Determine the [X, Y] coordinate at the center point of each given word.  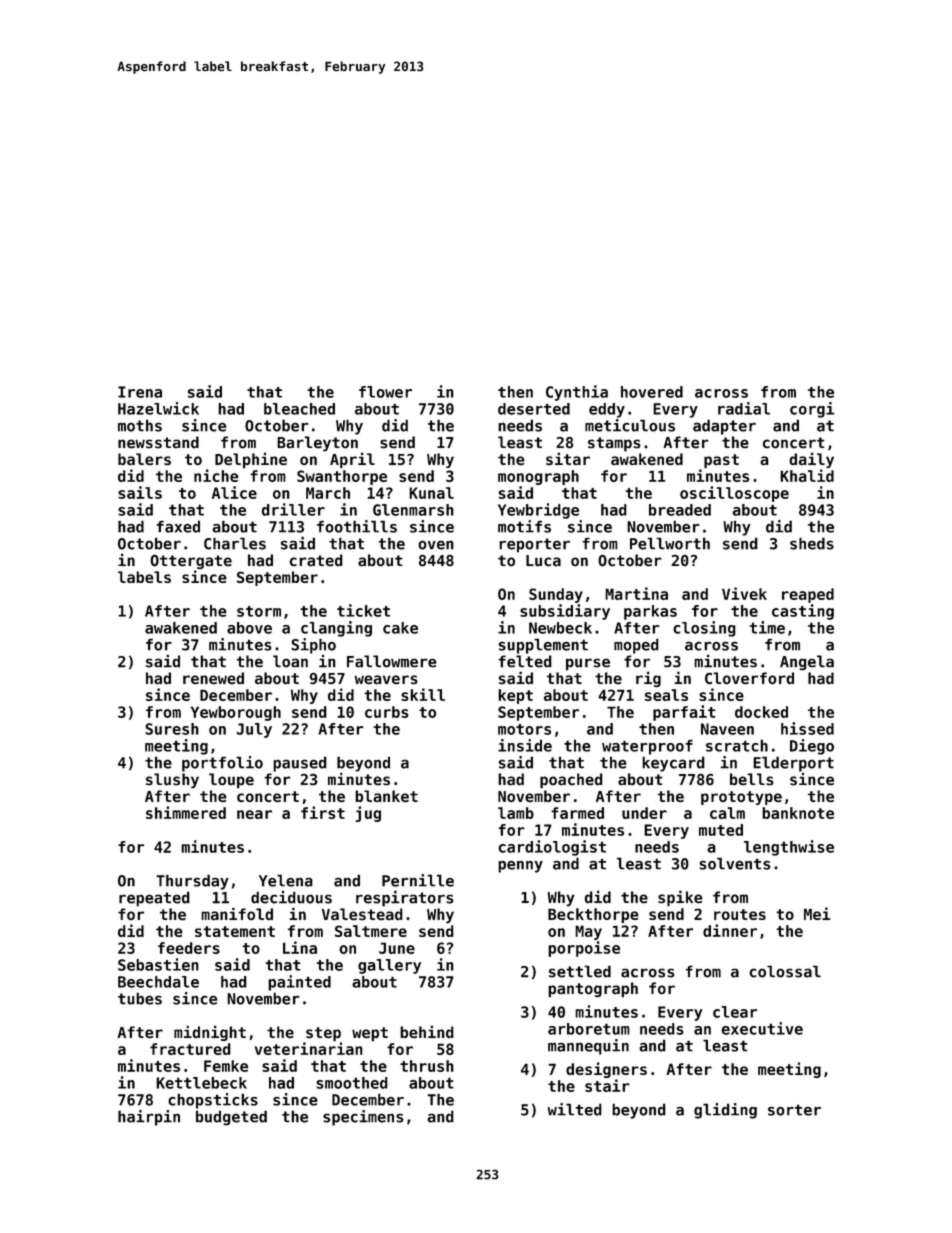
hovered [652, 392]
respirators [405, 898]
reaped [808, 595]
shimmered [186, 812]
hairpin [149, 1118]
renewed [213, 678]
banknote [798, 813]
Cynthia [577, 393]
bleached [299, 409]
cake [400, 628]
